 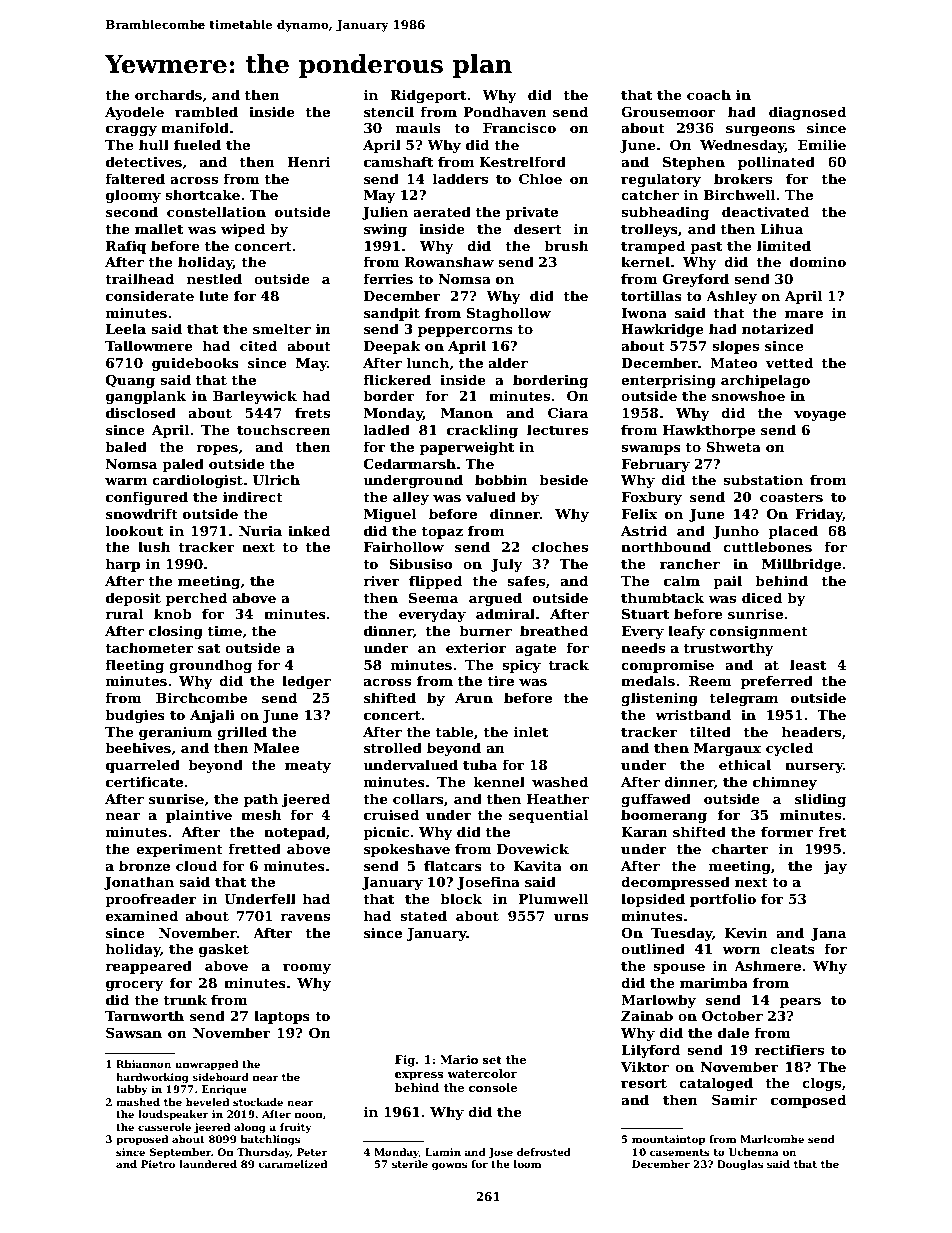 I want to click on sliding, so click(x=820, y=800).
